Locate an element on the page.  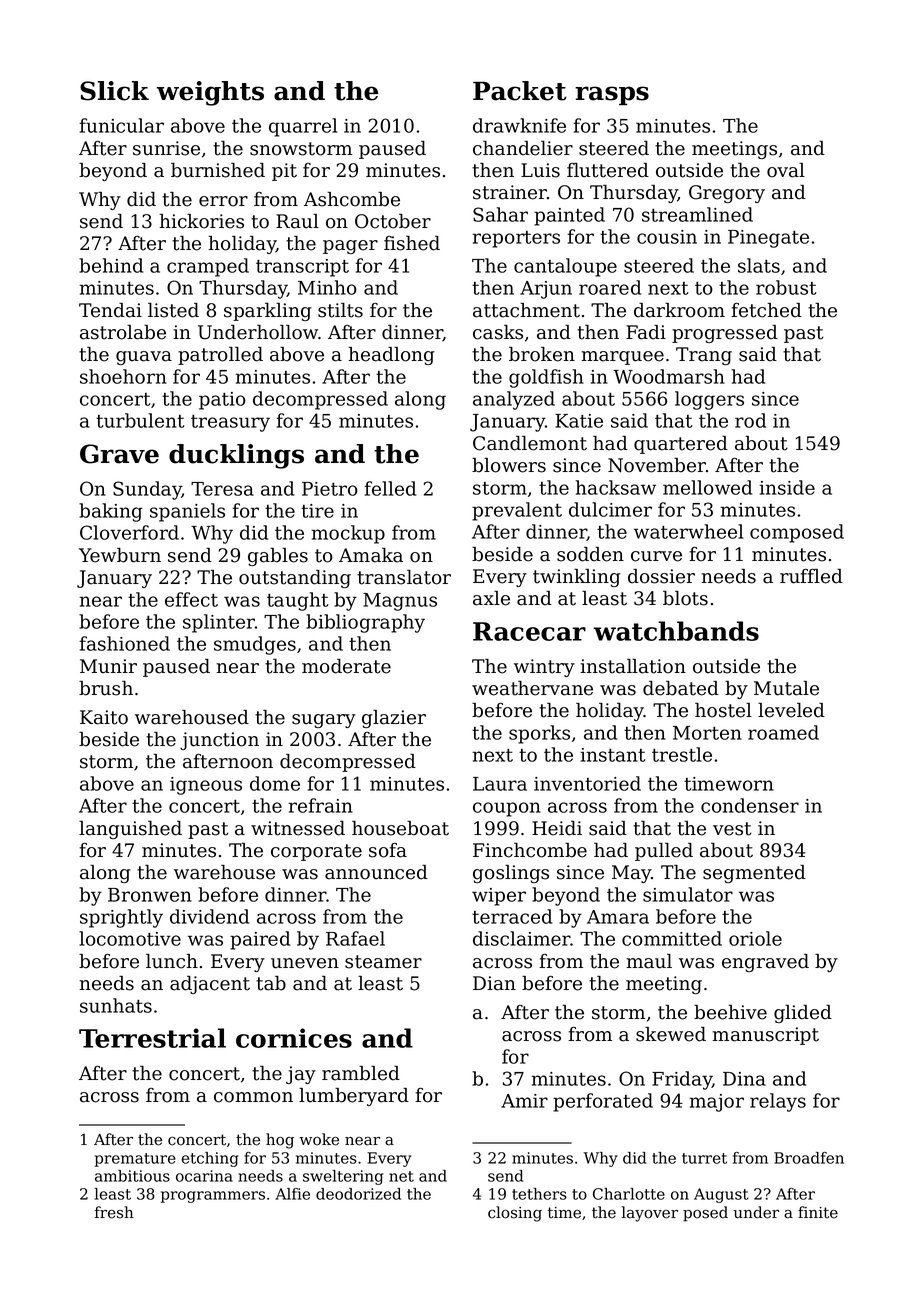
witnessed is located at coordinates (298, 828).
